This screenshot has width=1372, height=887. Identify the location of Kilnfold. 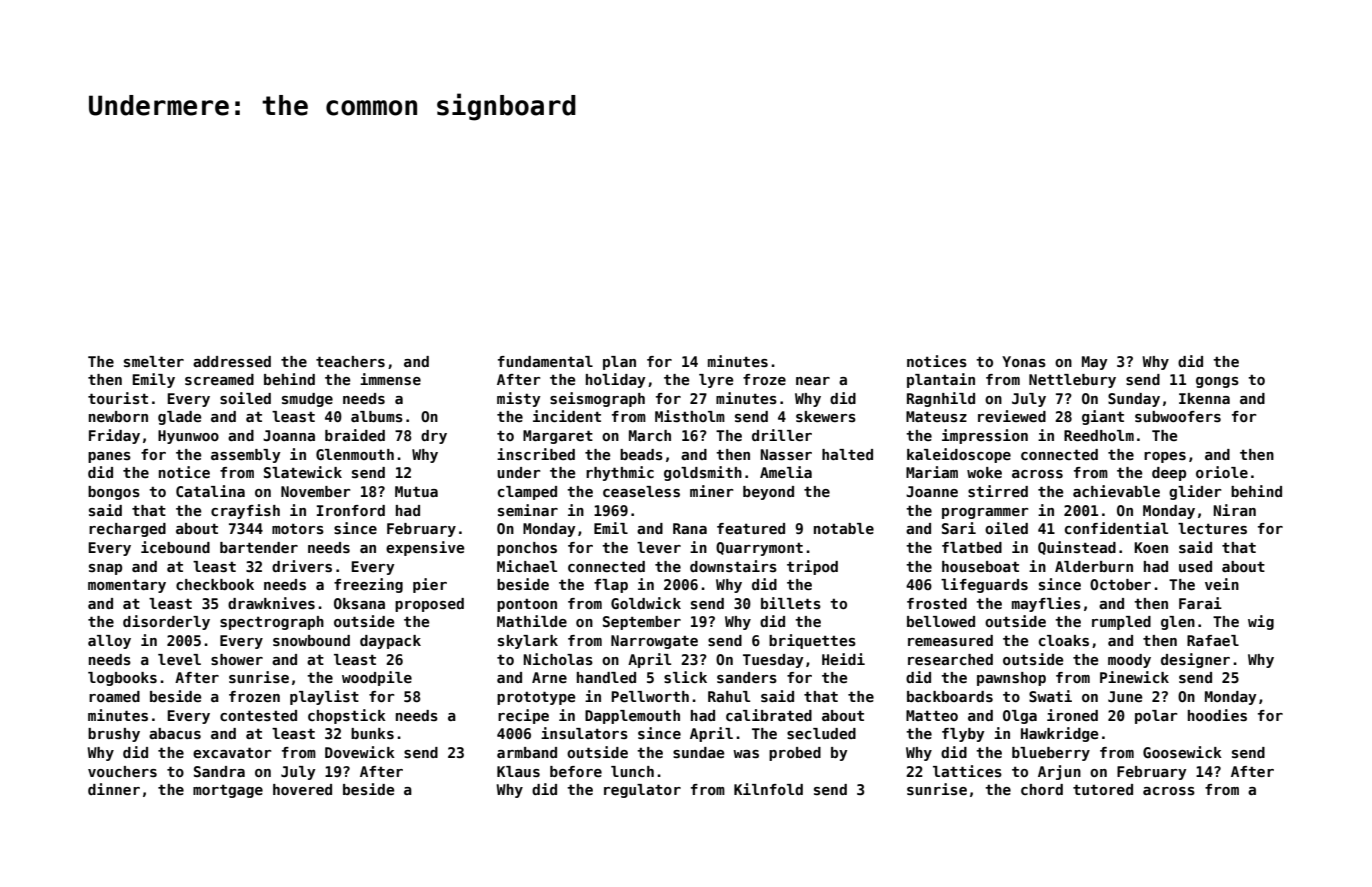
(768, 789).
